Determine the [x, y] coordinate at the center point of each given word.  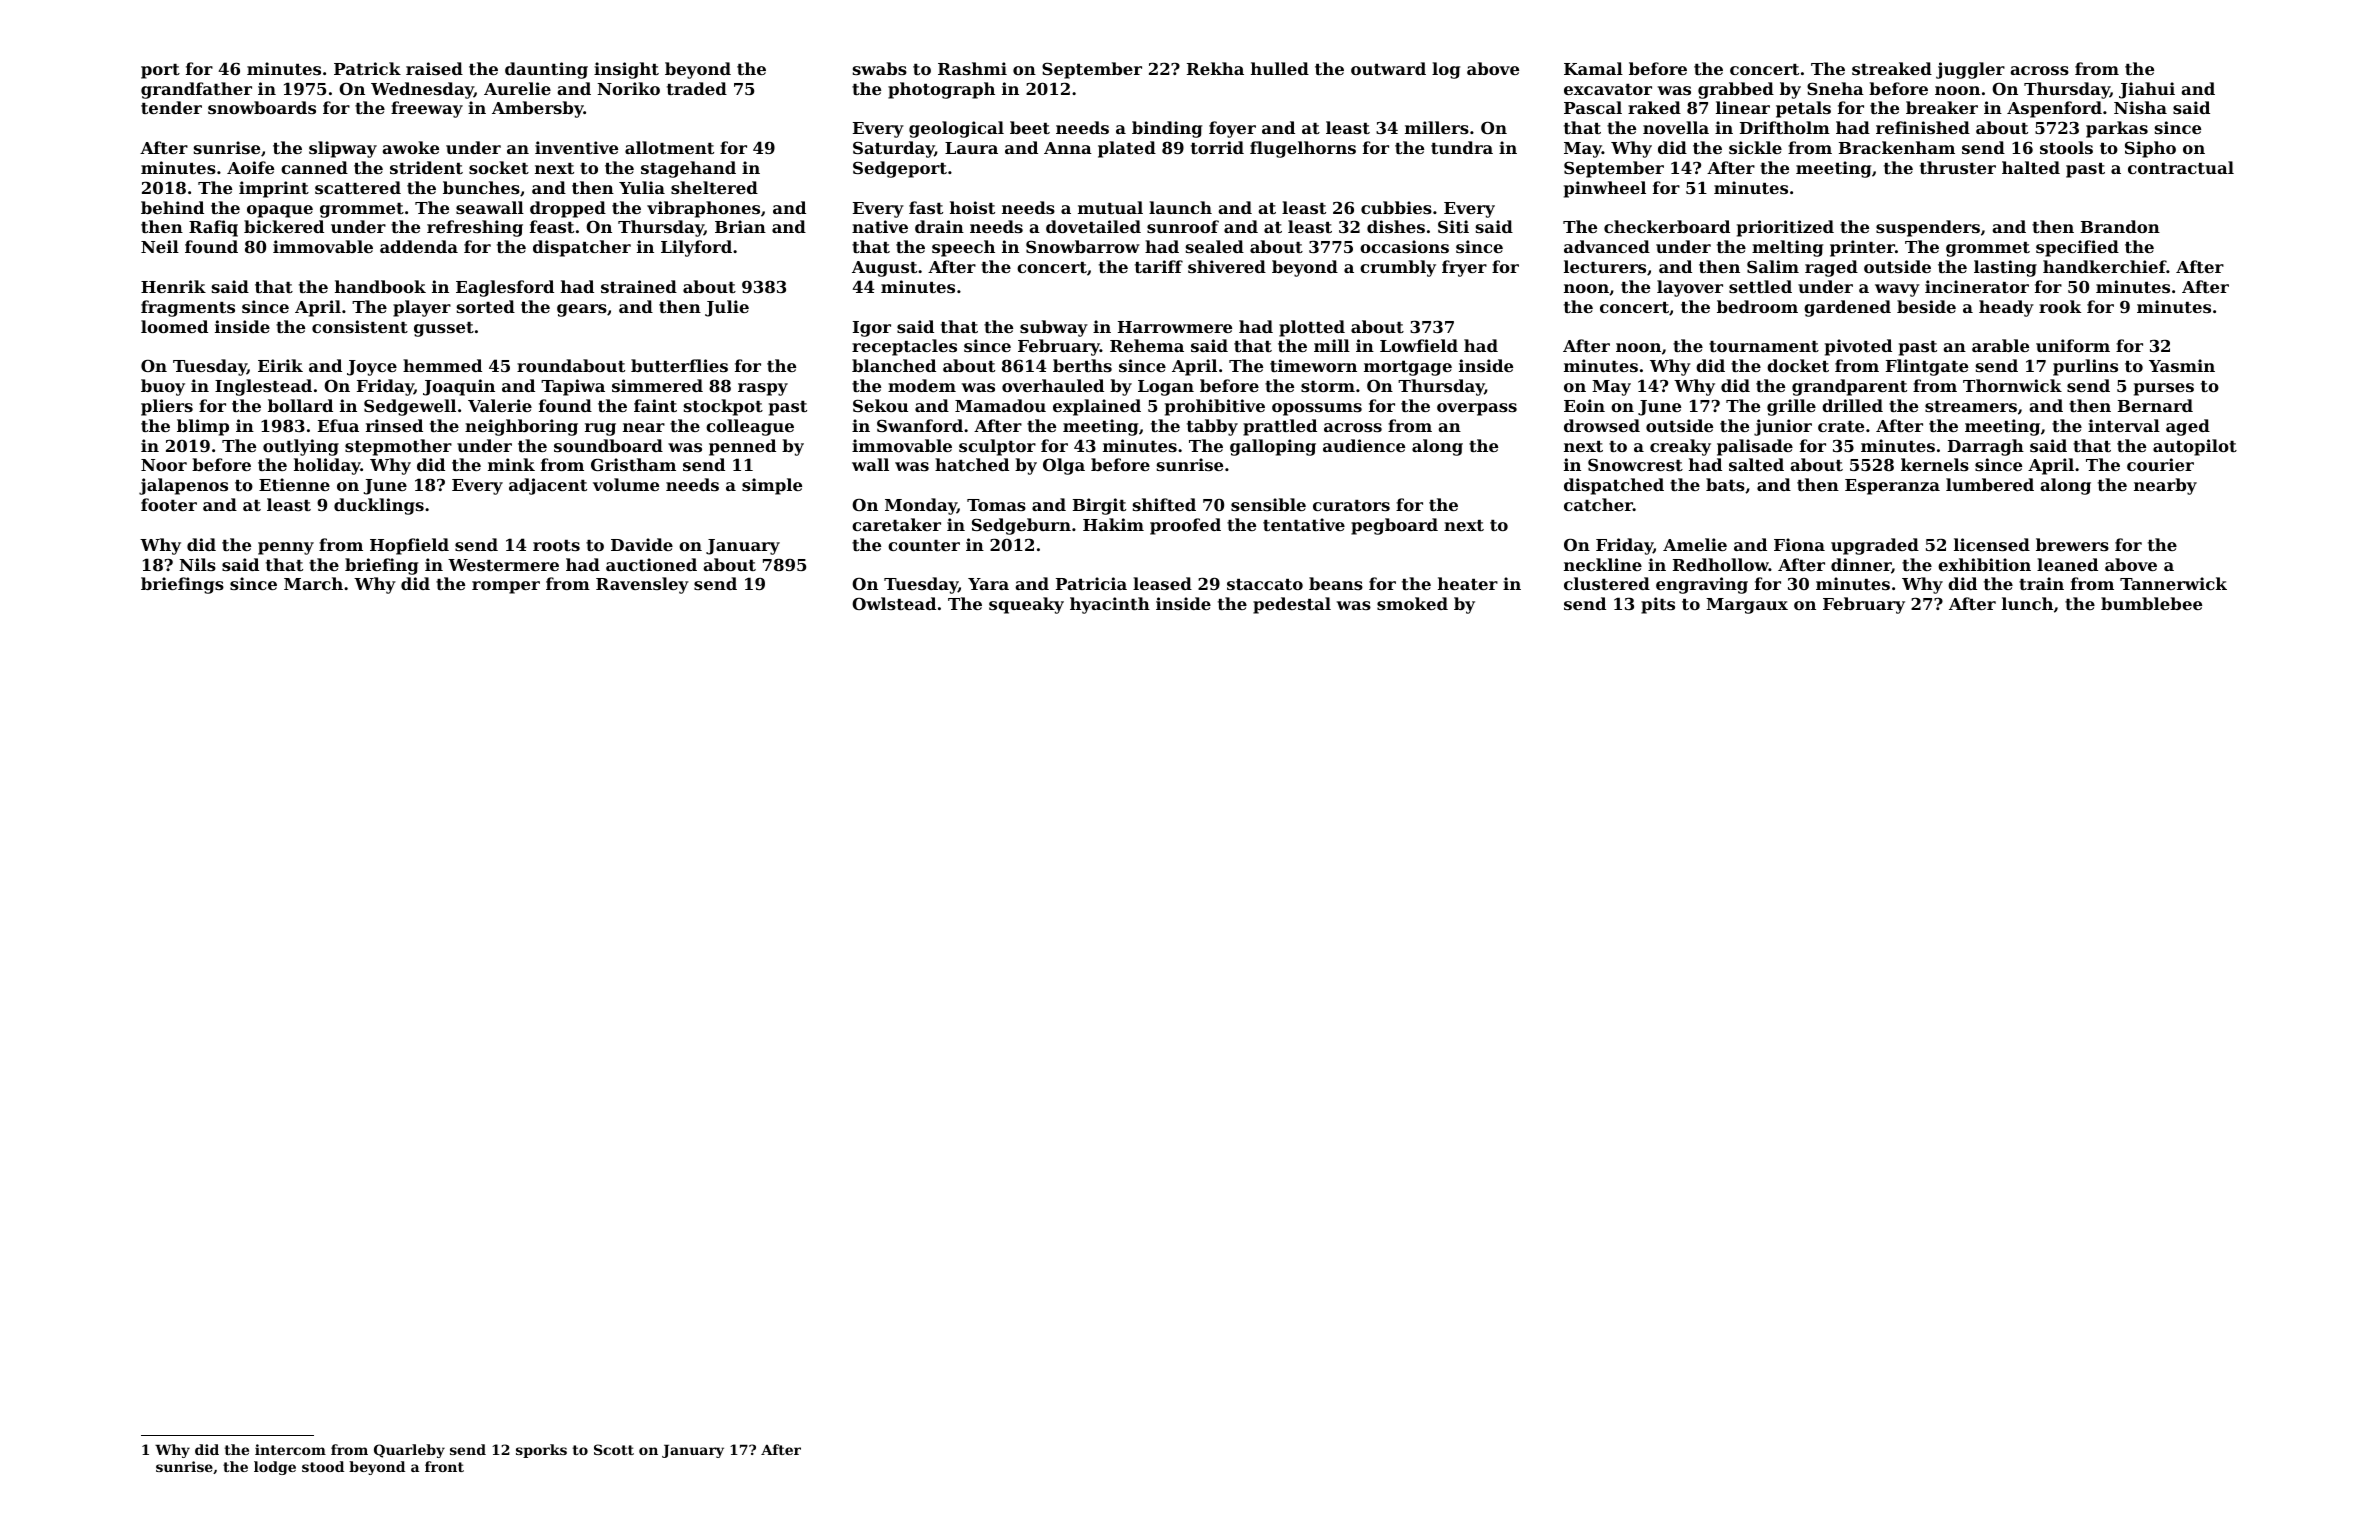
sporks [541, 1451]
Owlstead [894, 603]
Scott [614, 1449]
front [444, 1466]
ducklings [379, 506]
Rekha [1215, 68]
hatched [972, 464]
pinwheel [1605, 189]
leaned [2067, 564]
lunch [2027, 603]
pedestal [1292, 605]
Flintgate [1927, 367]
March [313, 583]
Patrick [367, 68]
